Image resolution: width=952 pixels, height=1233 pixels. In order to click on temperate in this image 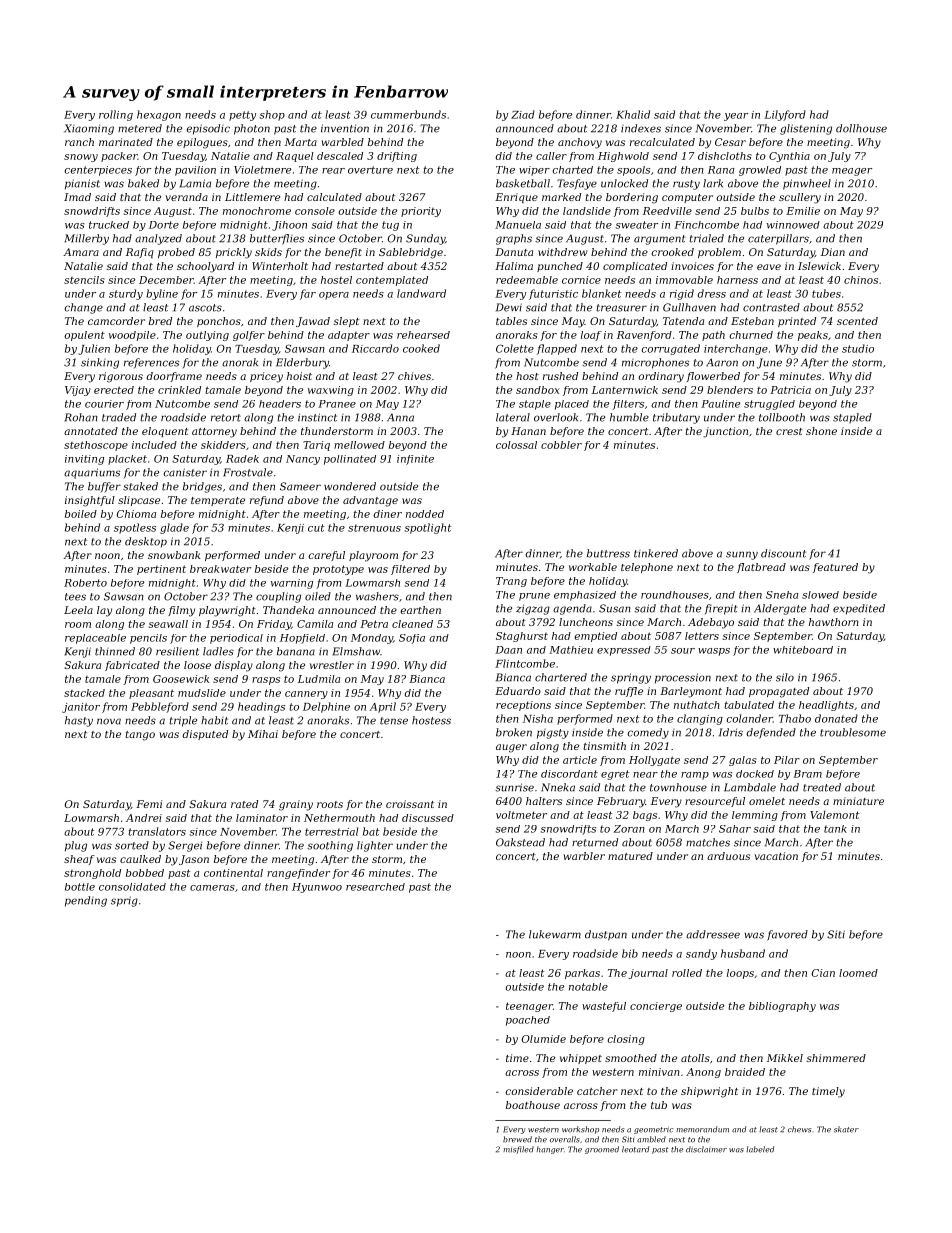, I will do `click(218, 501)`.
